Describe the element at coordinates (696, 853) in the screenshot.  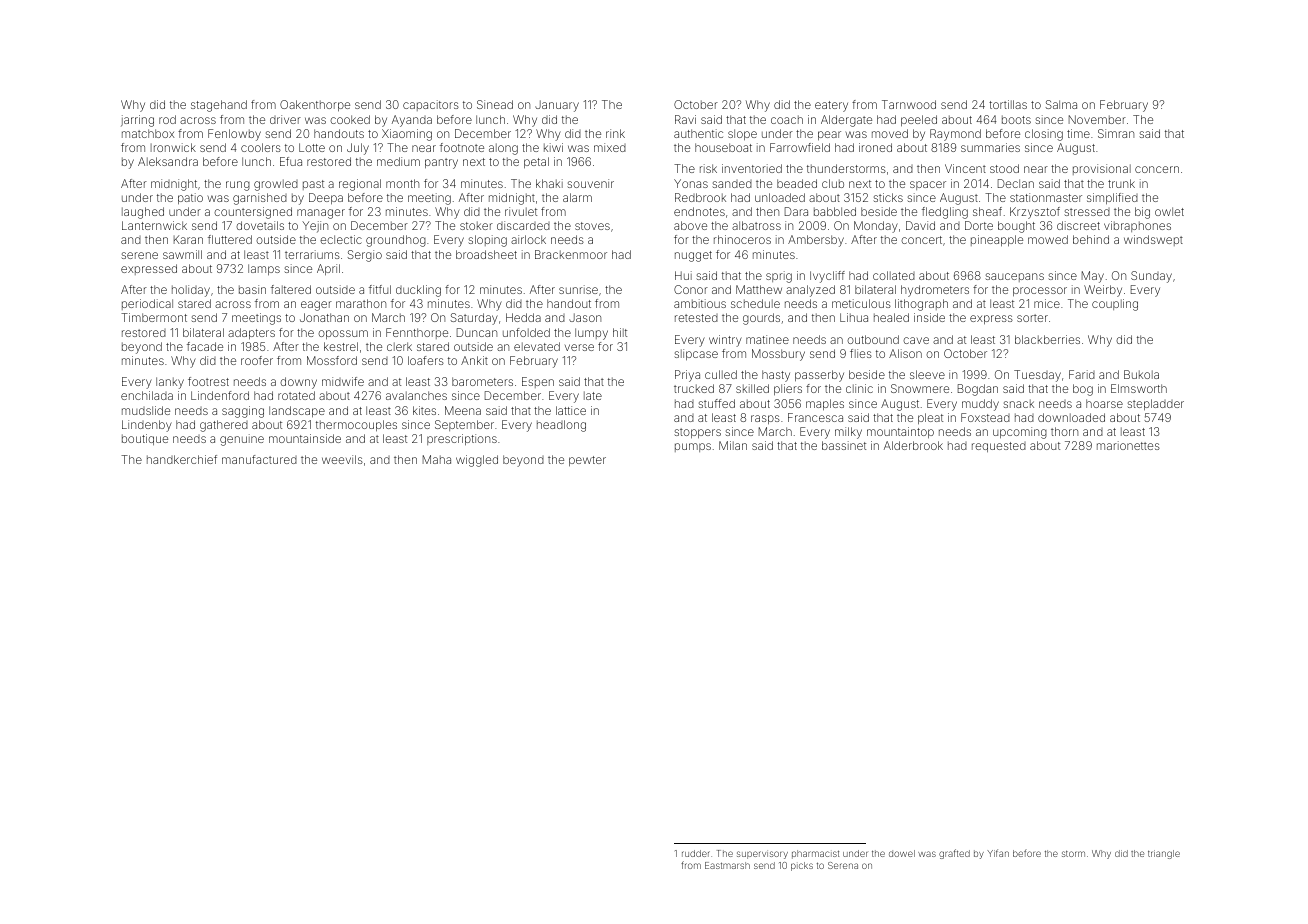
I see `rudder` at that location.
